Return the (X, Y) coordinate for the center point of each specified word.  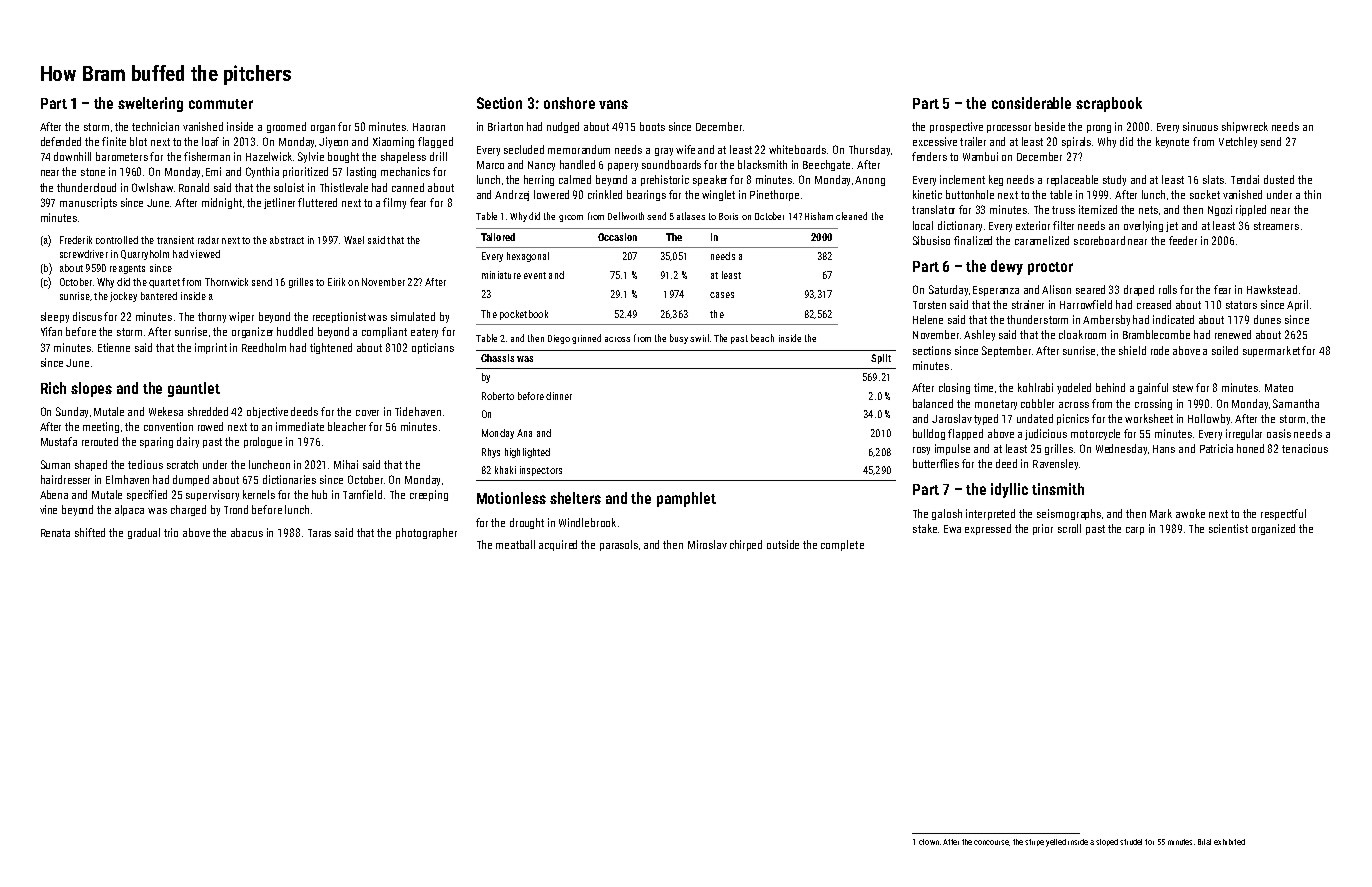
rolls (1168, 289)
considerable (1031, 103)
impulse (952, 449)
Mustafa (59, 441)
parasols (619, 545)
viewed (205, 254)
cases (722, 295)
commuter (221, 104)
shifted (90, 532)
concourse (991, 842)
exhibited (1229, 842)
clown (929, 842)
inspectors (541, 471)
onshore (569, 103)
